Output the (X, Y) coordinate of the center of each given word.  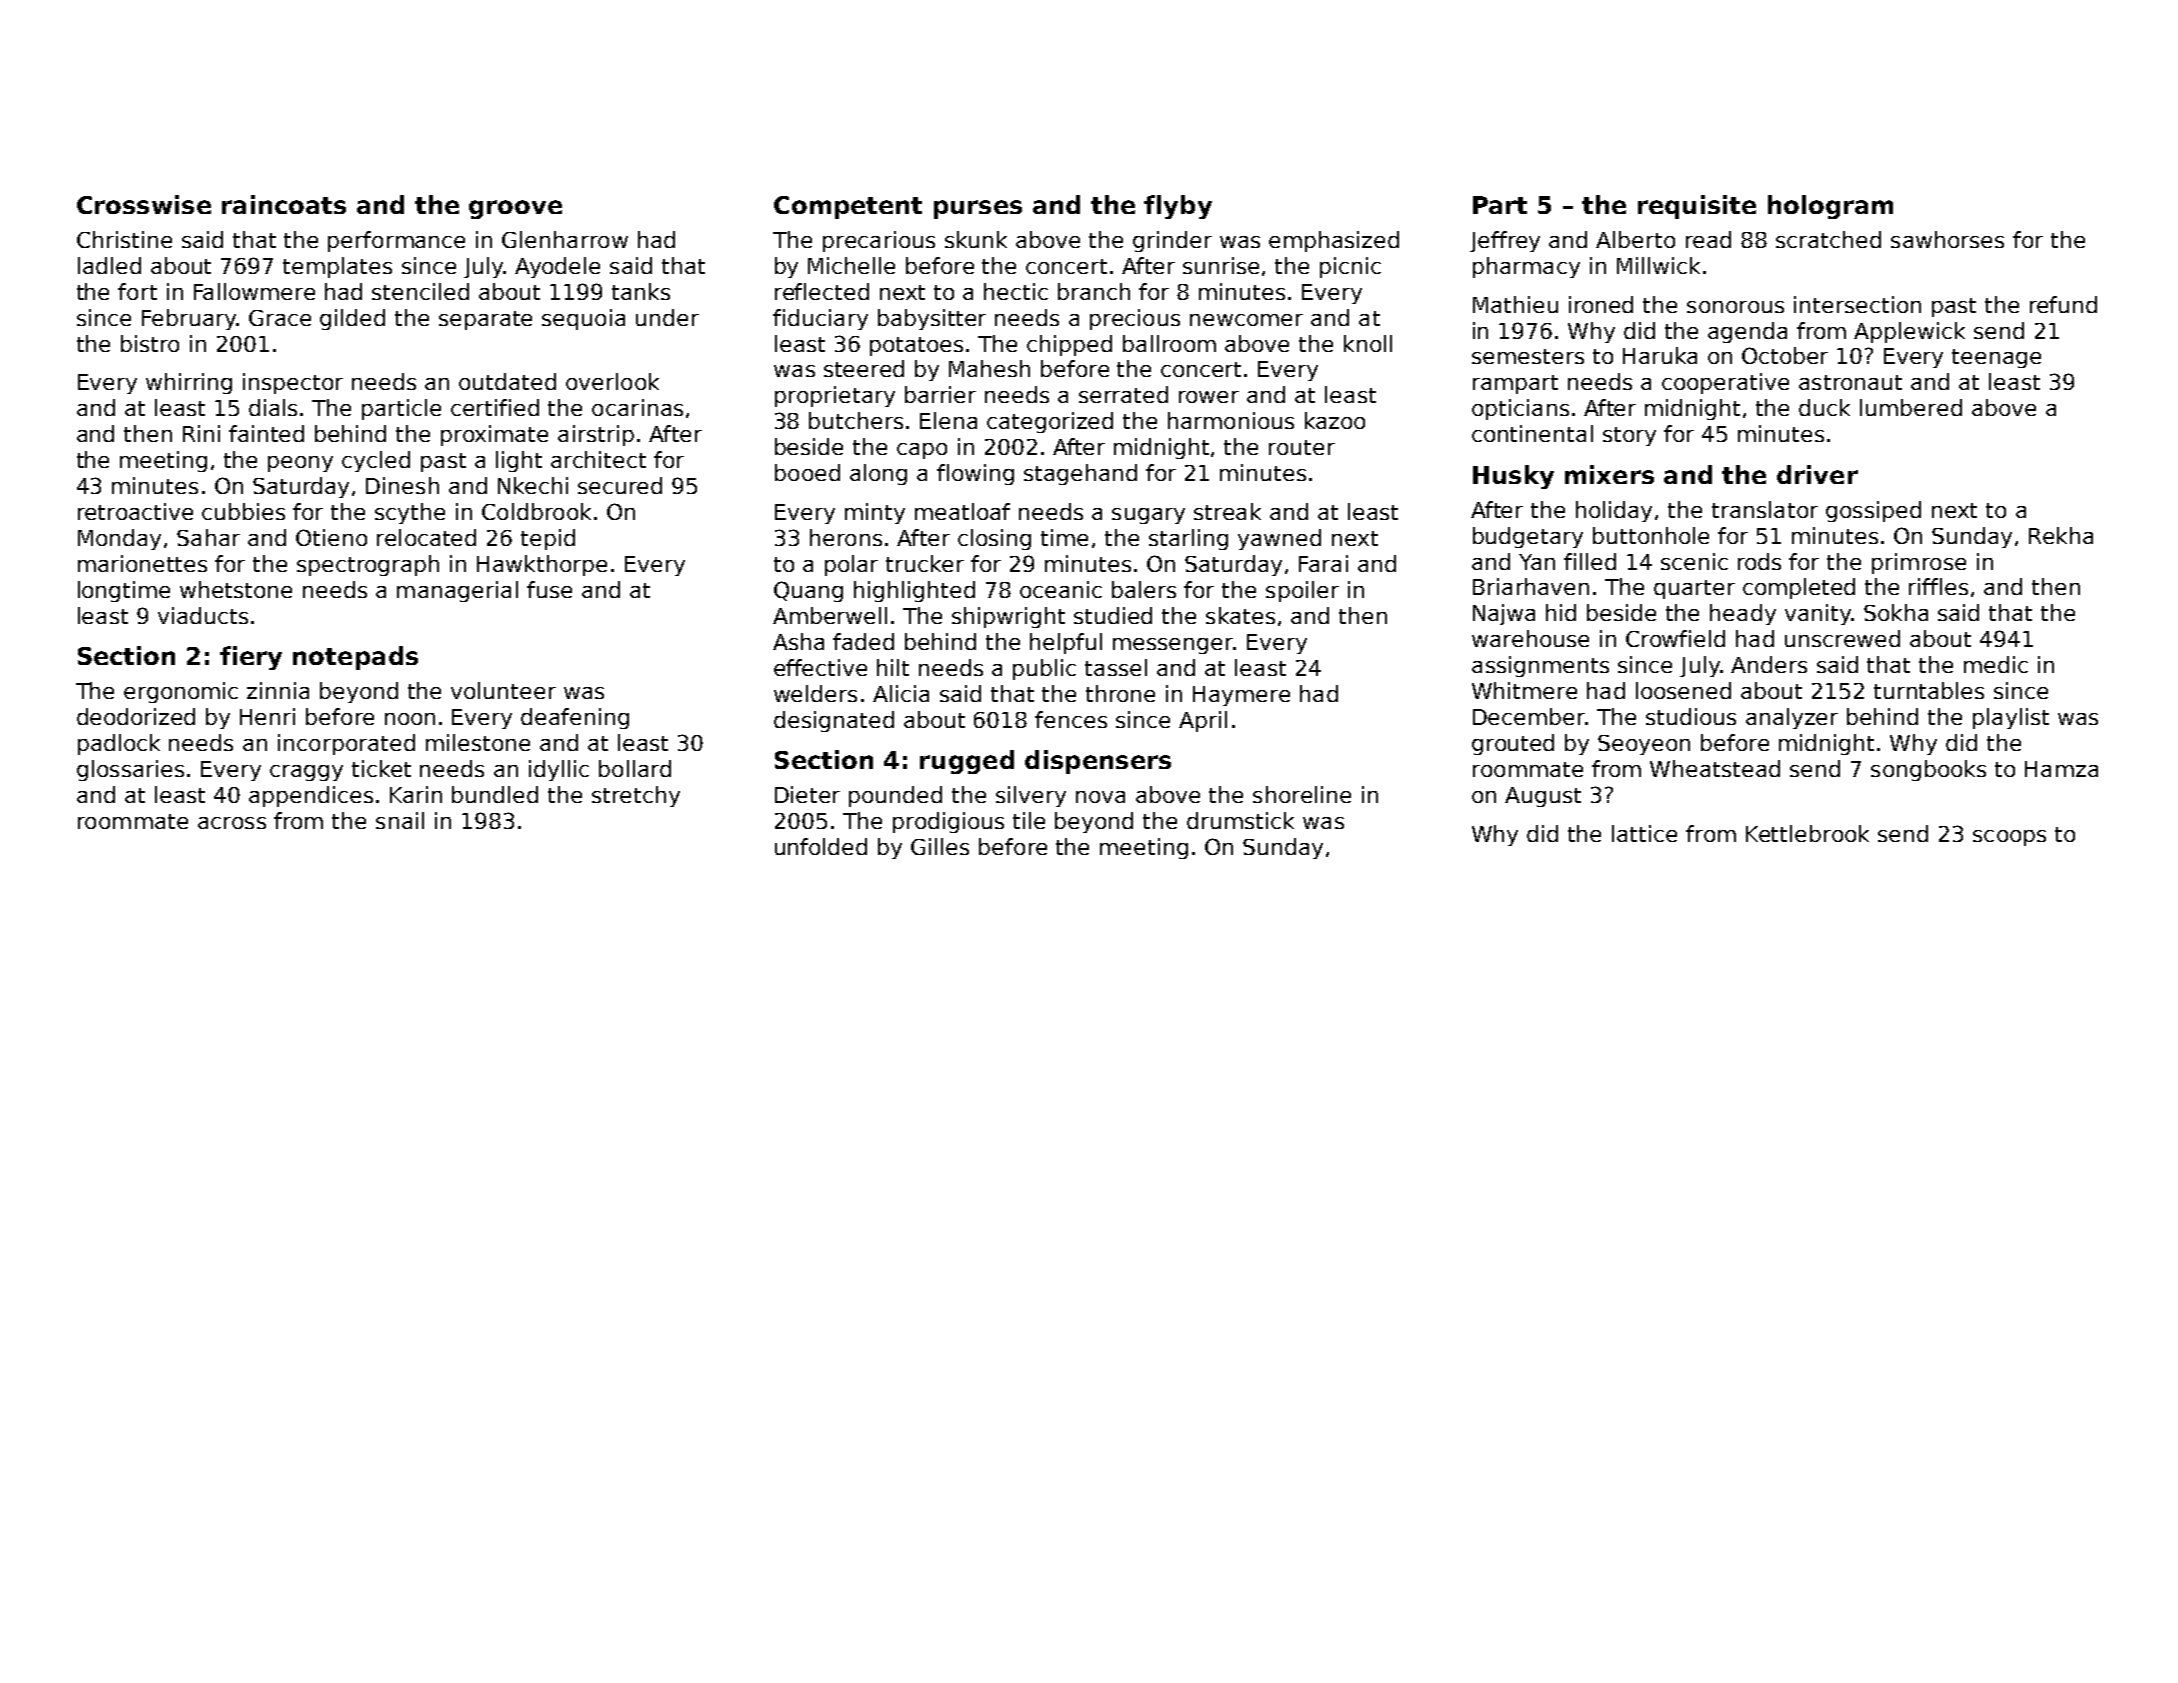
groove (515, 209)
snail (400, 820)
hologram (1830, 207)
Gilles (940, 846)
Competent (848, 207)
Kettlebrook (1807, 833)
